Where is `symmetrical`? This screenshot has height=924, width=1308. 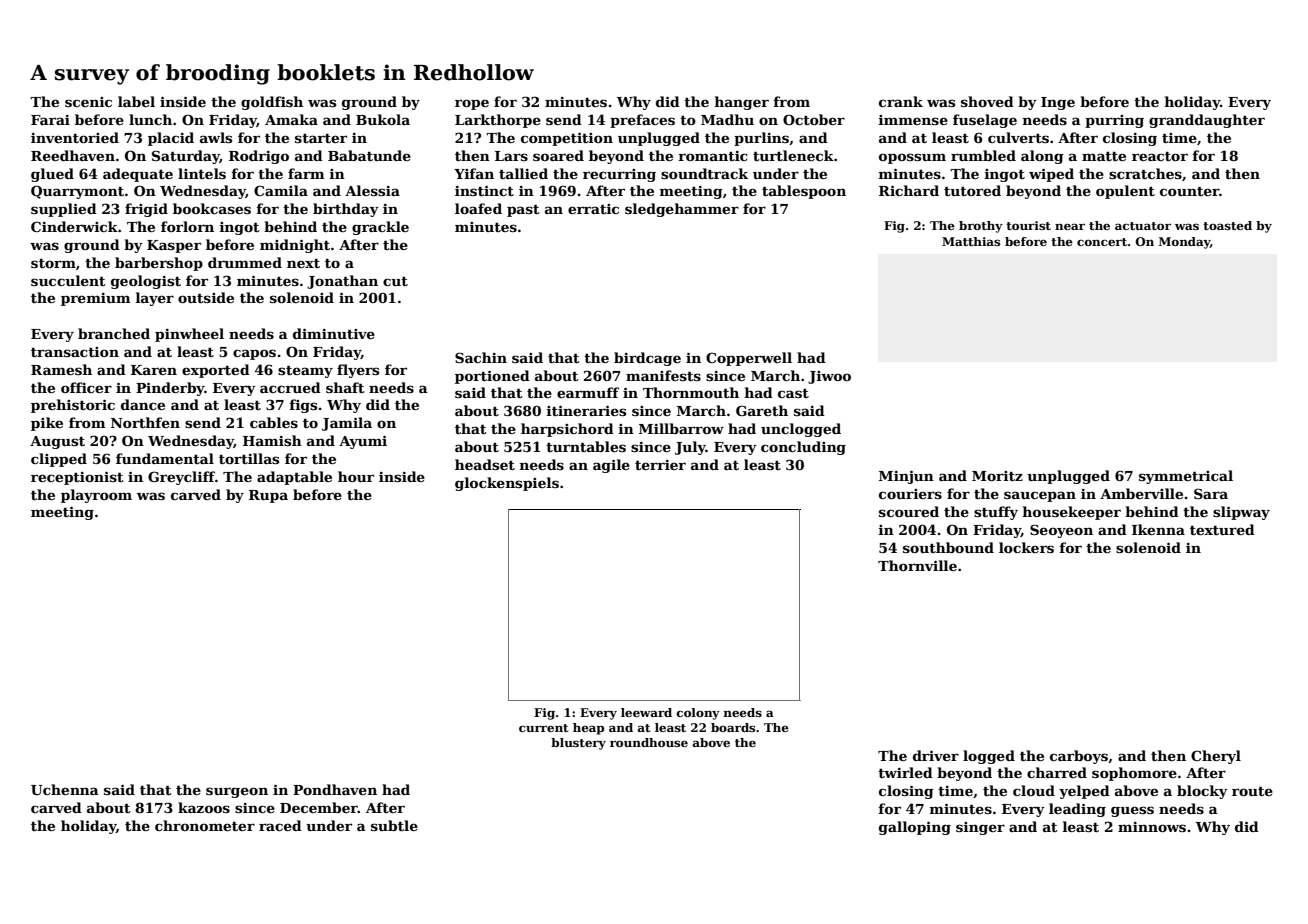 symmetrical is located at coordinates (1186, 477).
